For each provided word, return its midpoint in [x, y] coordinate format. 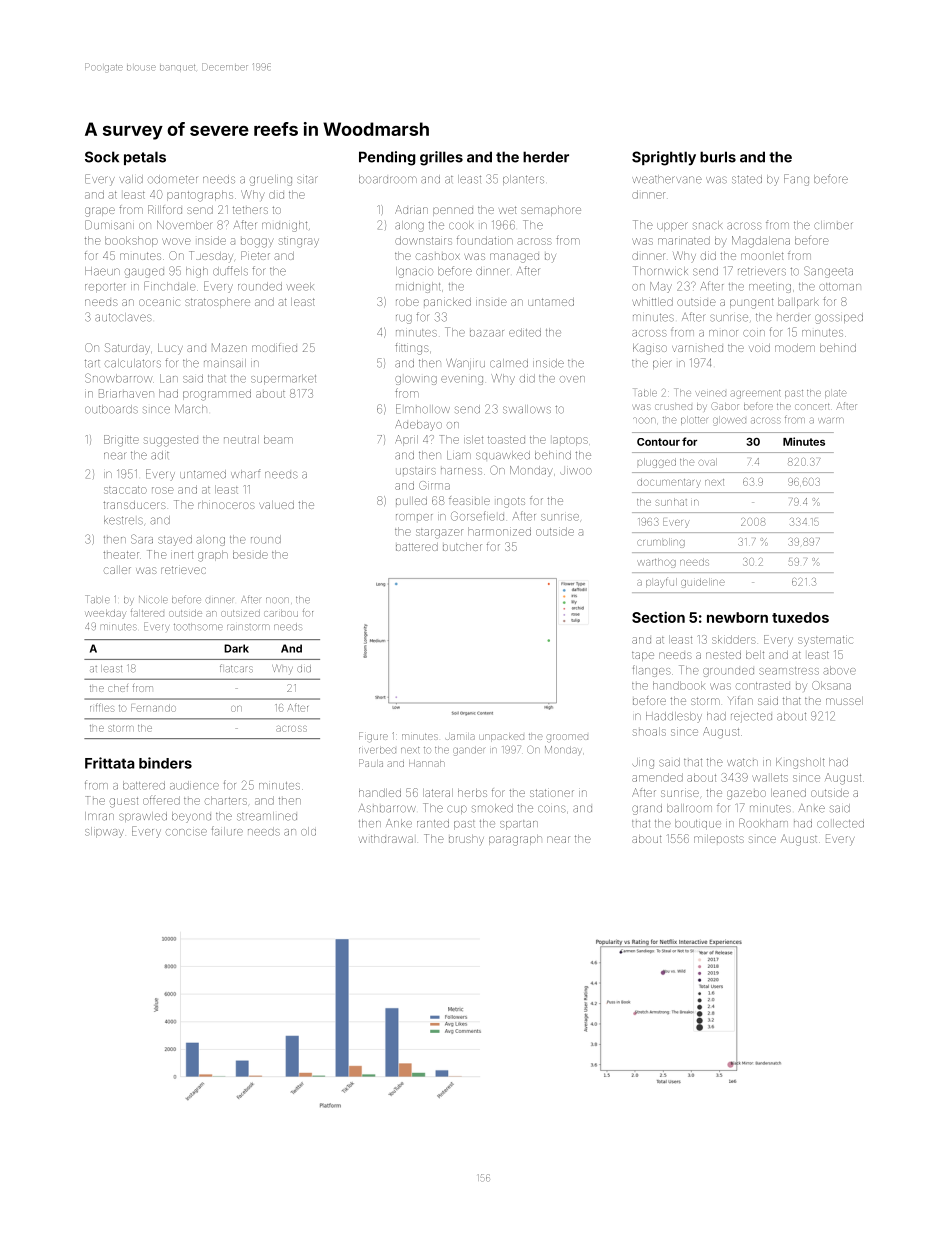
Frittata [110, 763]
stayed [175, 540]
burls [718, 157]
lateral [438, 793]
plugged [657, 463]
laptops [570, 441]
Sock [102, 157]
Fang [796, 180]
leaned [788, 793]
